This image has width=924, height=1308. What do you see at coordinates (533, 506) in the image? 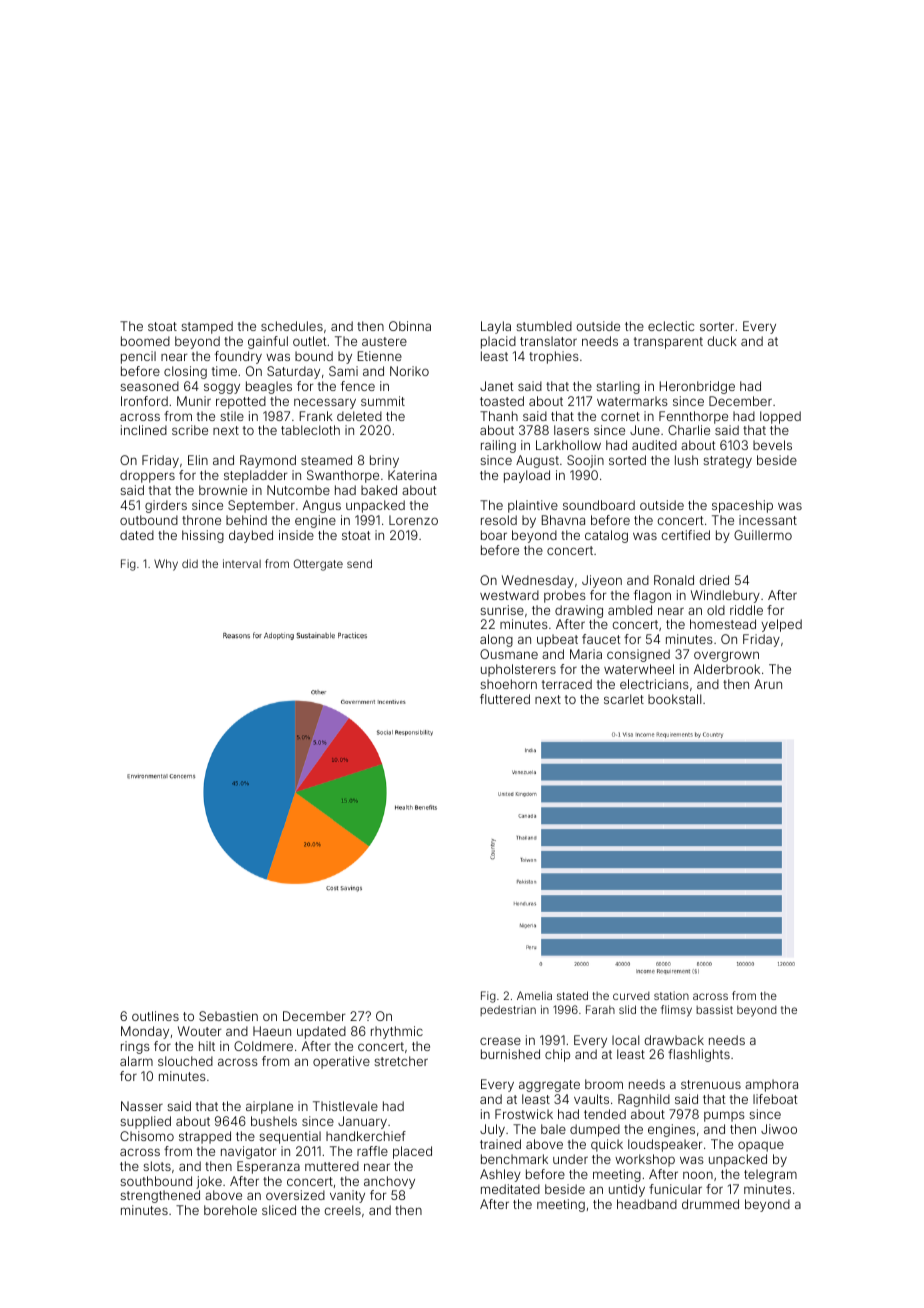
I see `plaintive` at bounding box center [533, 506].
